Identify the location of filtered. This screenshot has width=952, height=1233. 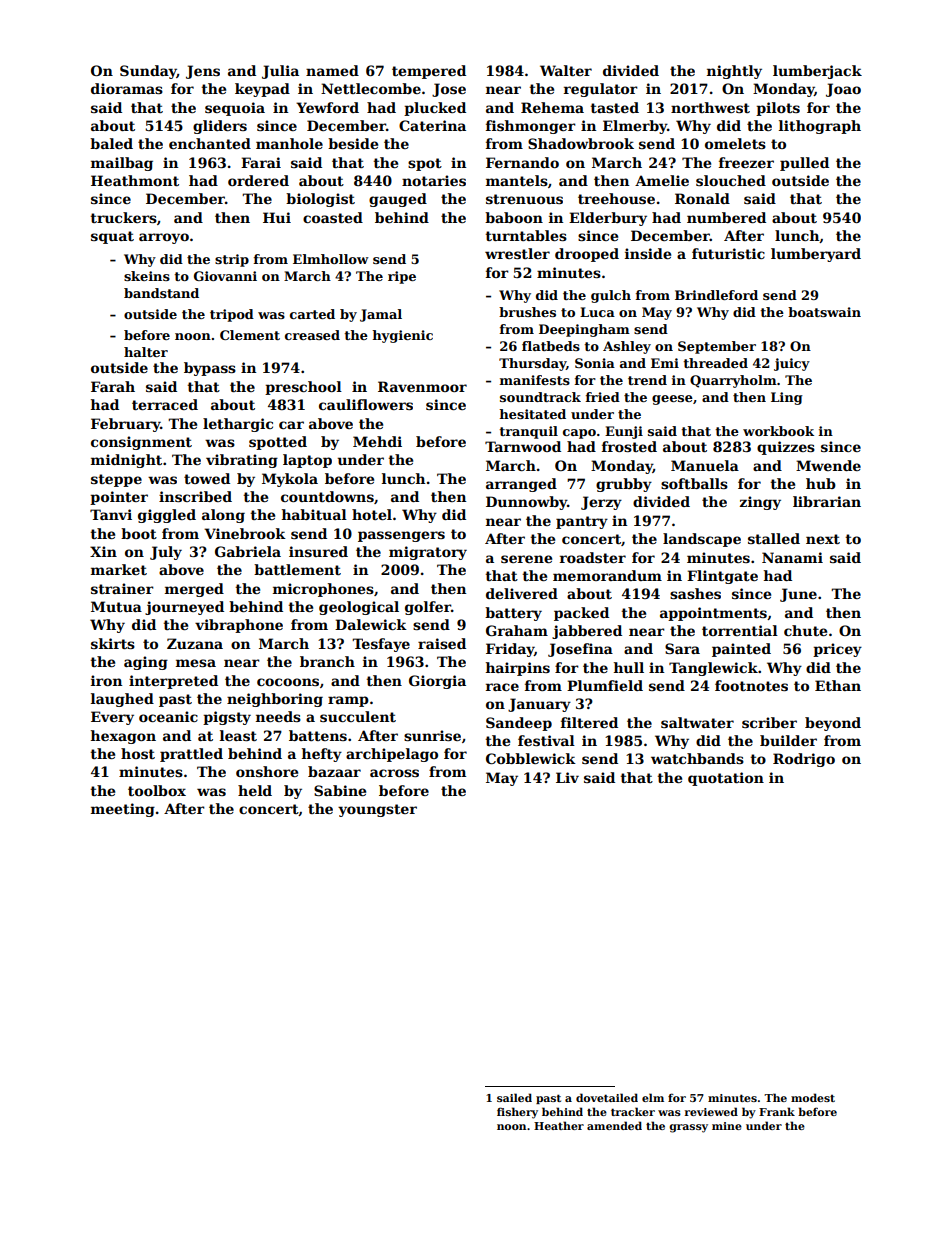
(589, 722).
